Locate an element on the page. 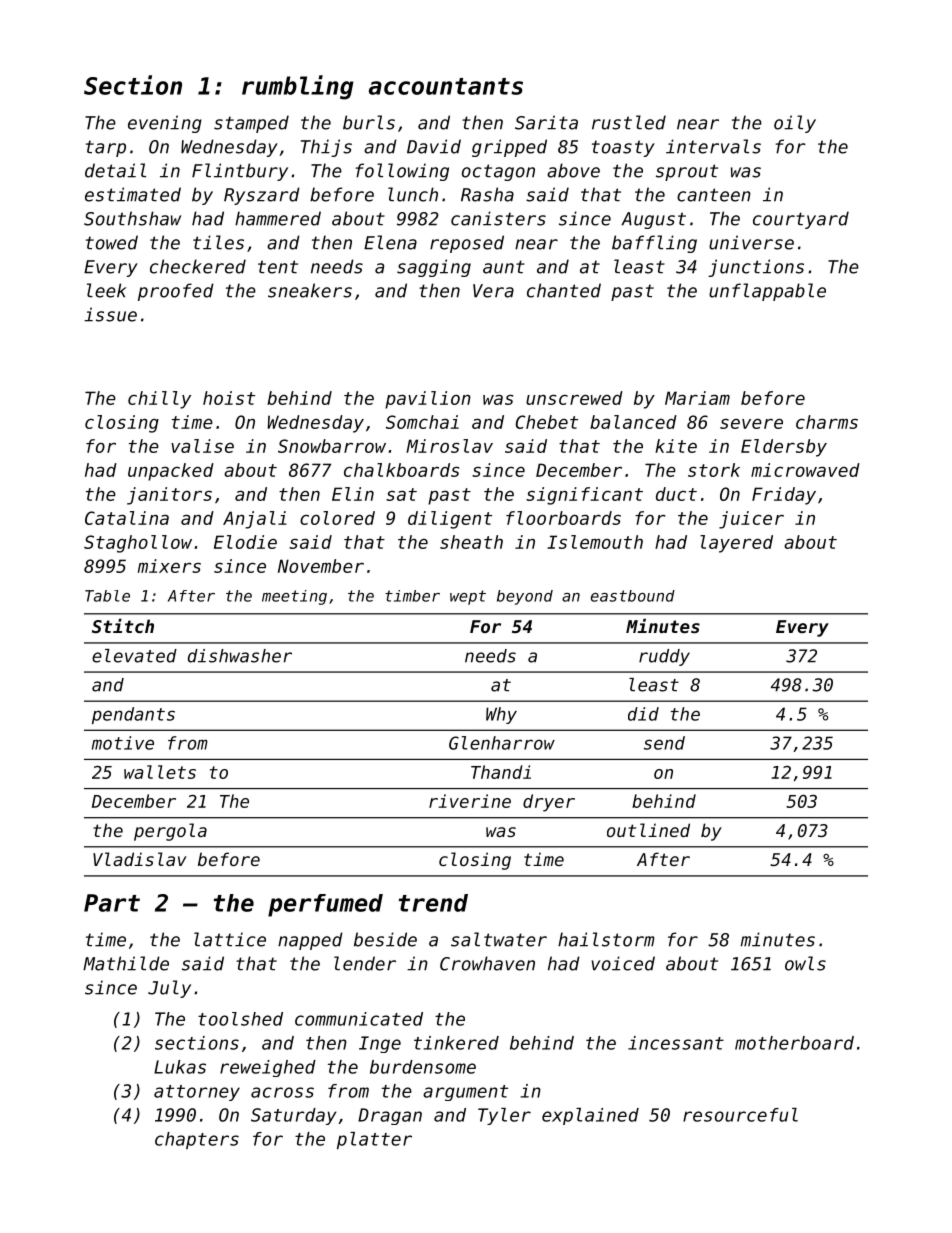  canteen is located at coordinates (714, 195).
